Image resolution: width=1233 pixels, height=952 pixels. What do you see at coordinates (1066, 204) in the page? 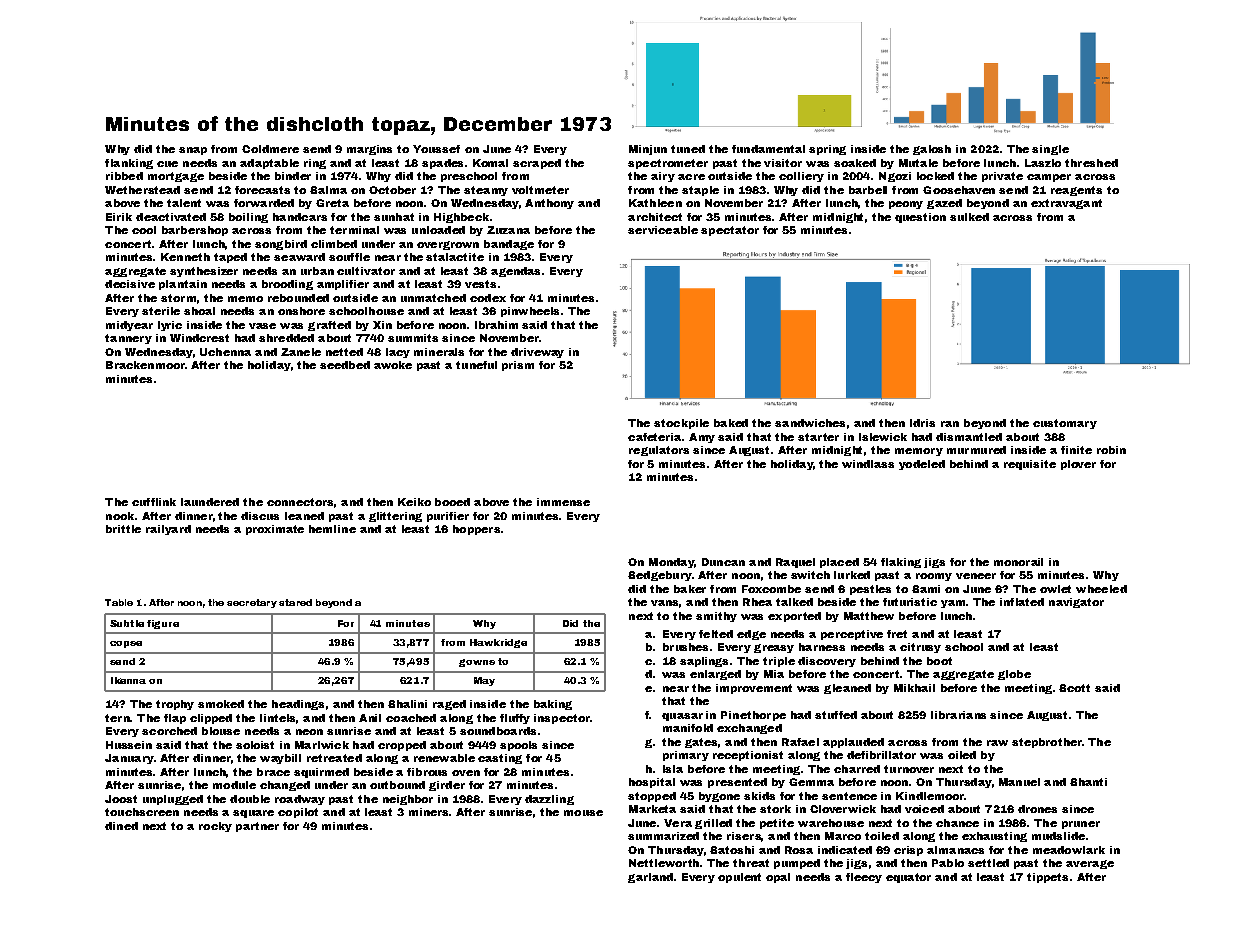
I see `extravagant` at bounding box center [1066, 204].
